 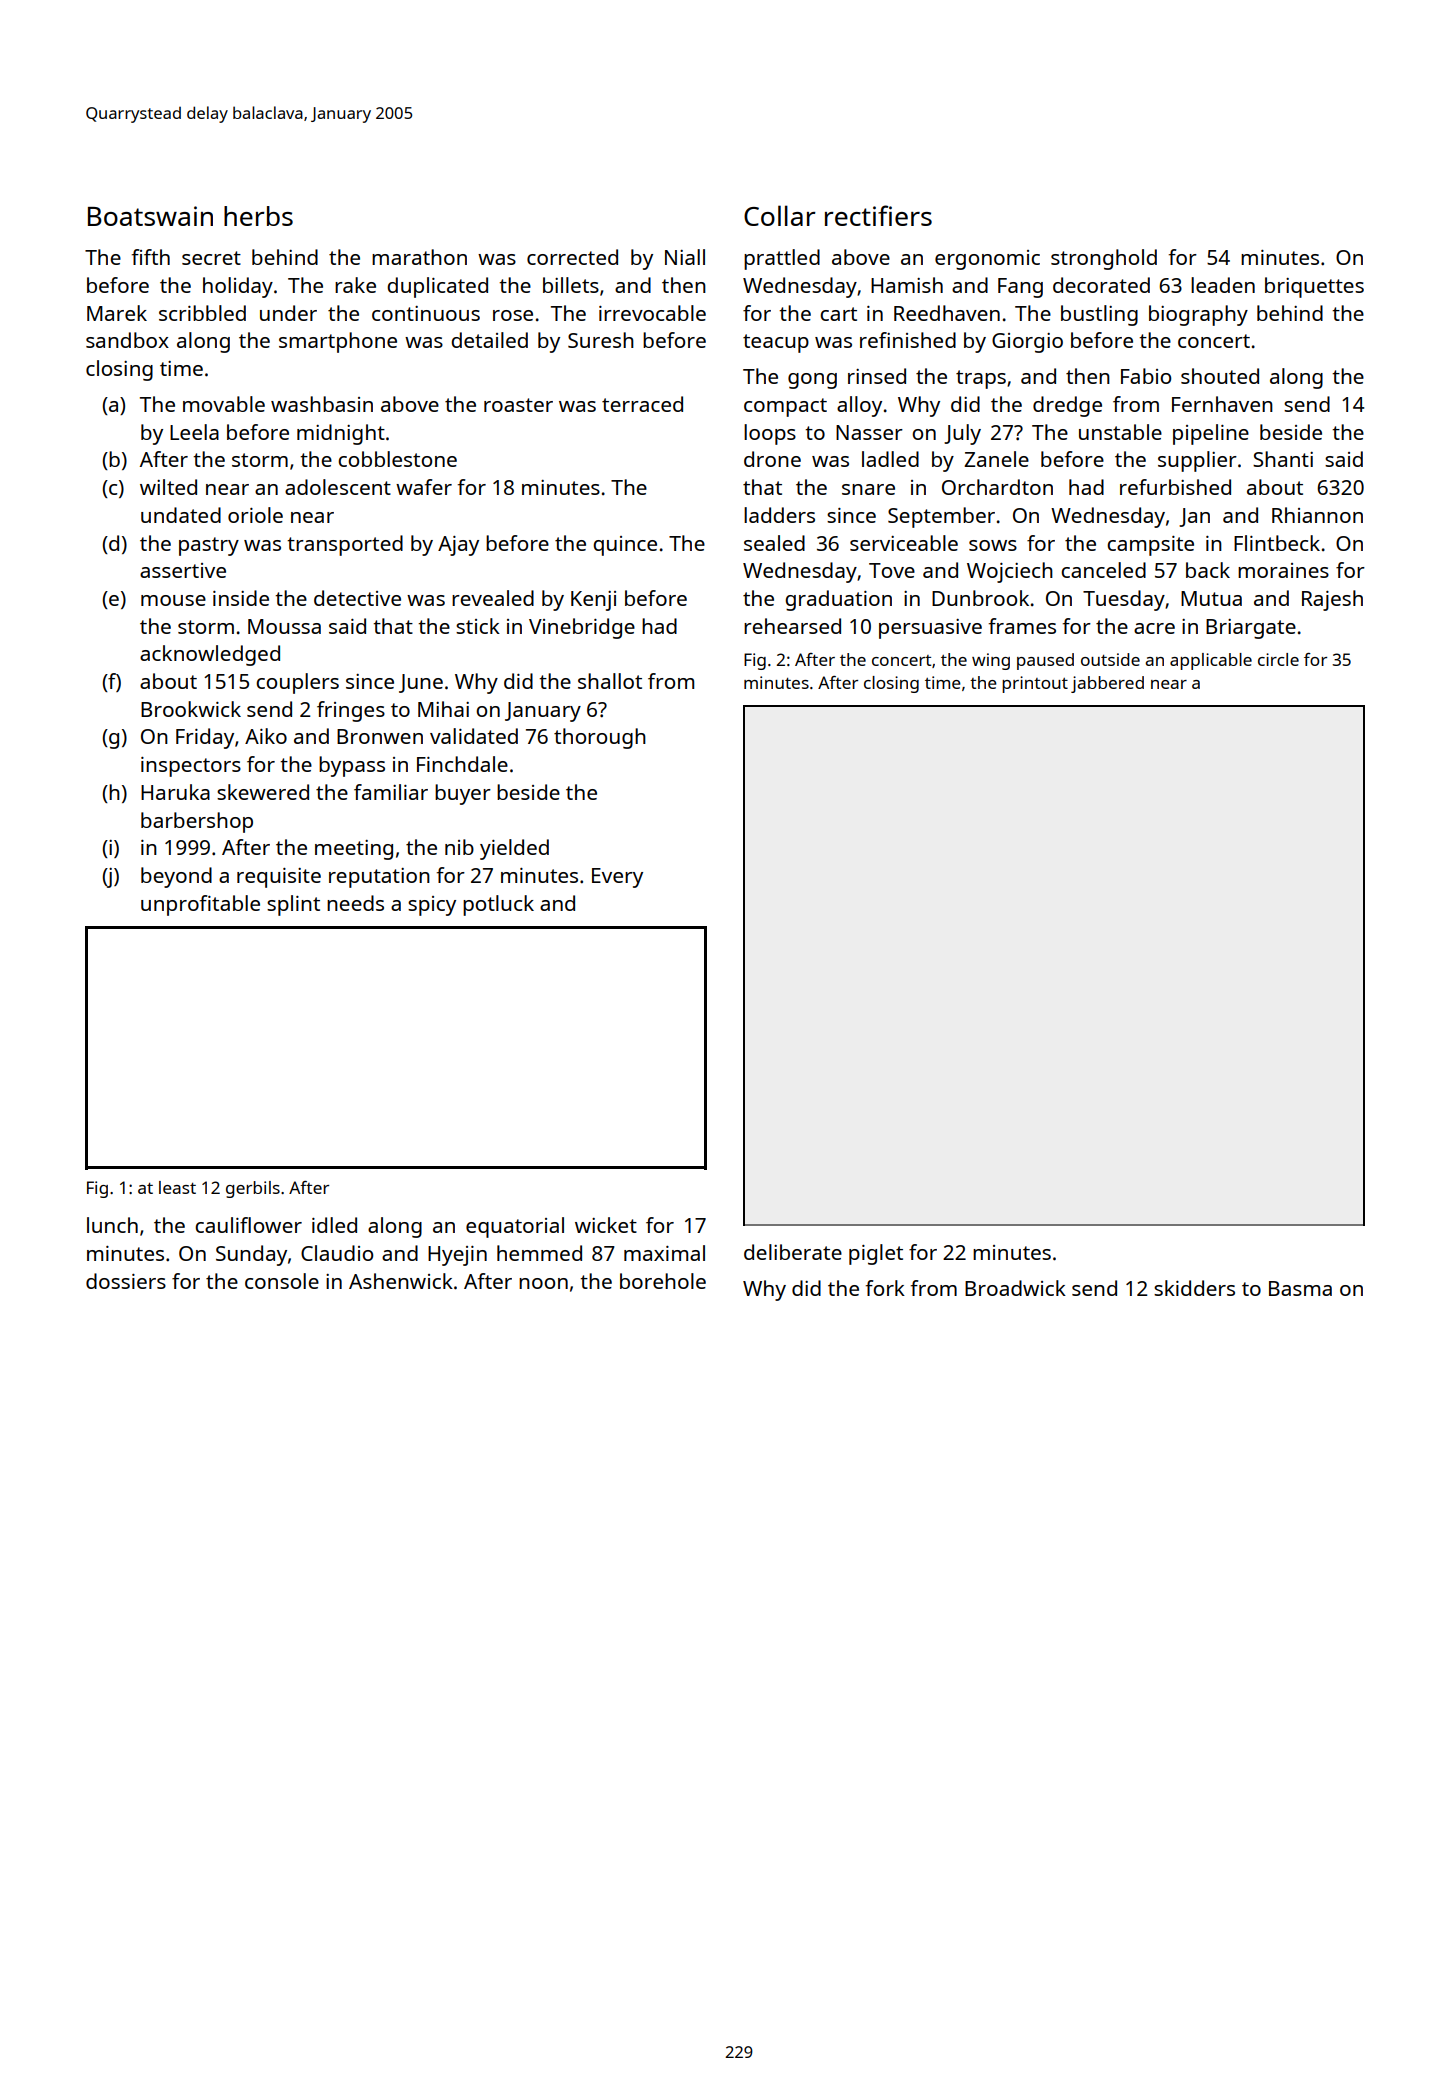 What do you see at coordinates (258, 216) in the screenshot?
I see `herbs` at bounding box center [258, 216].
